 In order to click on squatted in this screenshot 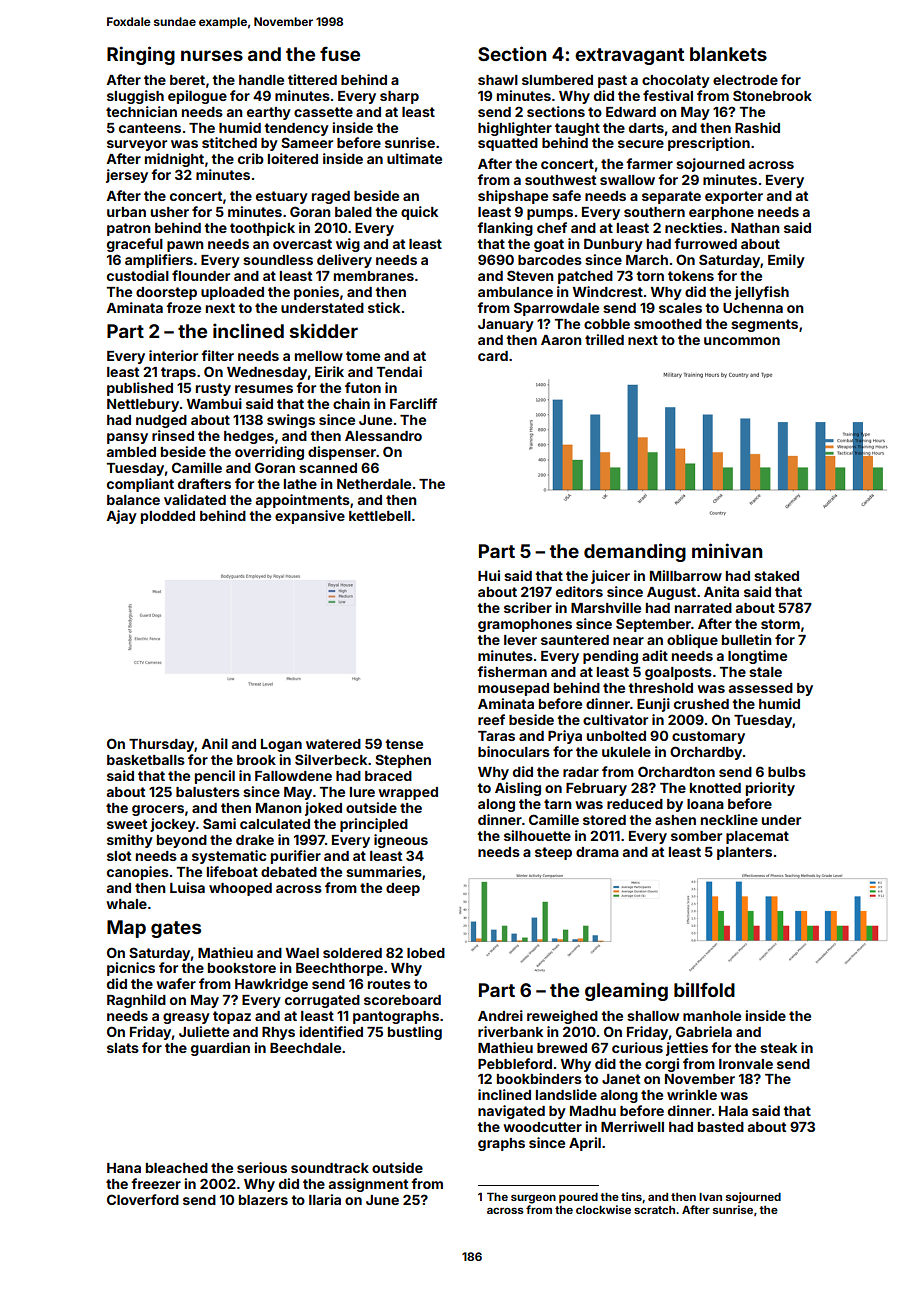, I will do `click(508, 144)`.
